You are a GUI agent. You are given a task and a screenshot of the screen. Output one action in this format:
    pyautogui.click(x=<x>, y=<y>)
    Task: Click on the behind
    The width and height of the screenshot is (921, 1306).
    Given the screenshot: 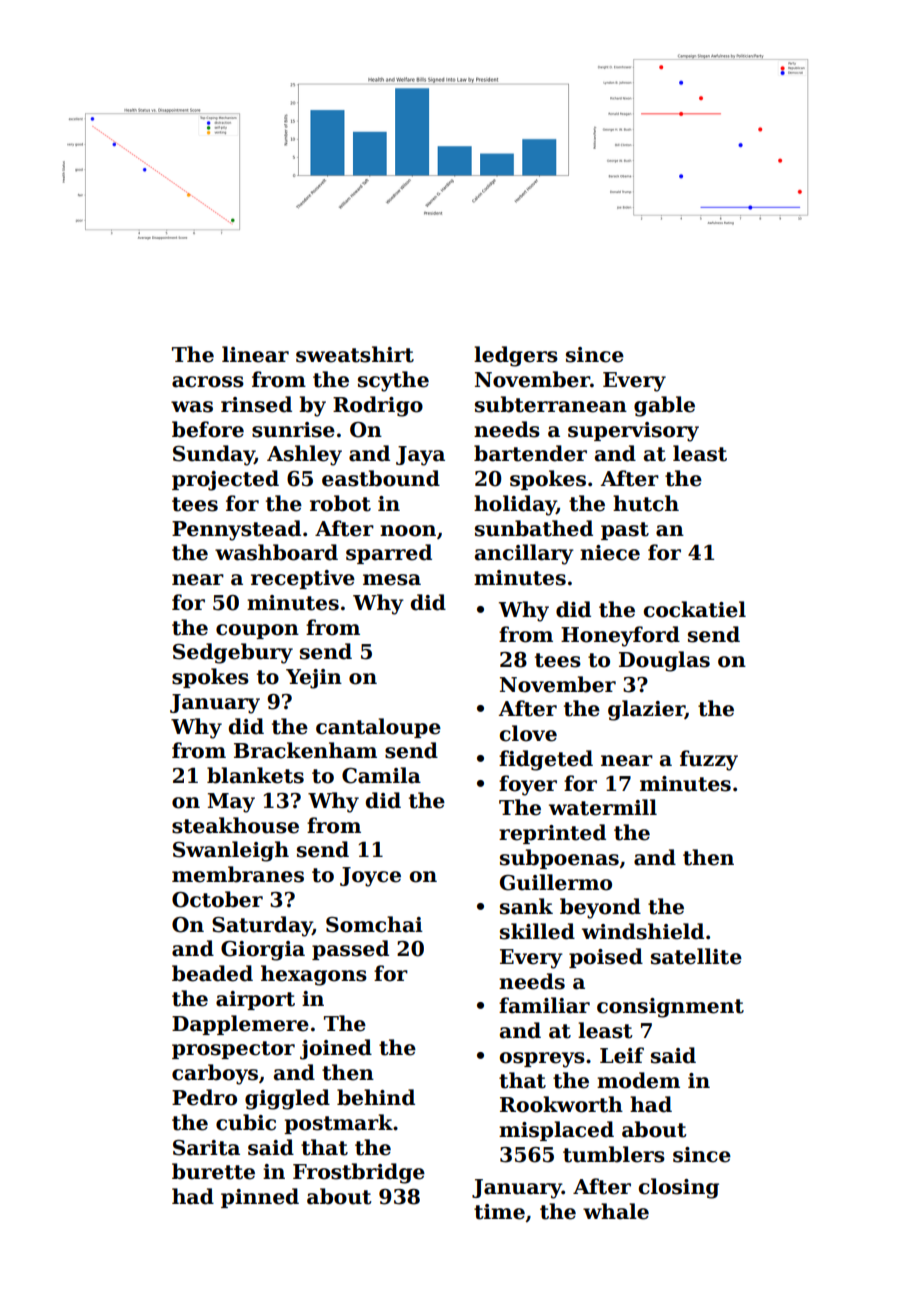 What is the action you would take?
    pyautogui.click(x=376, y=1097)
